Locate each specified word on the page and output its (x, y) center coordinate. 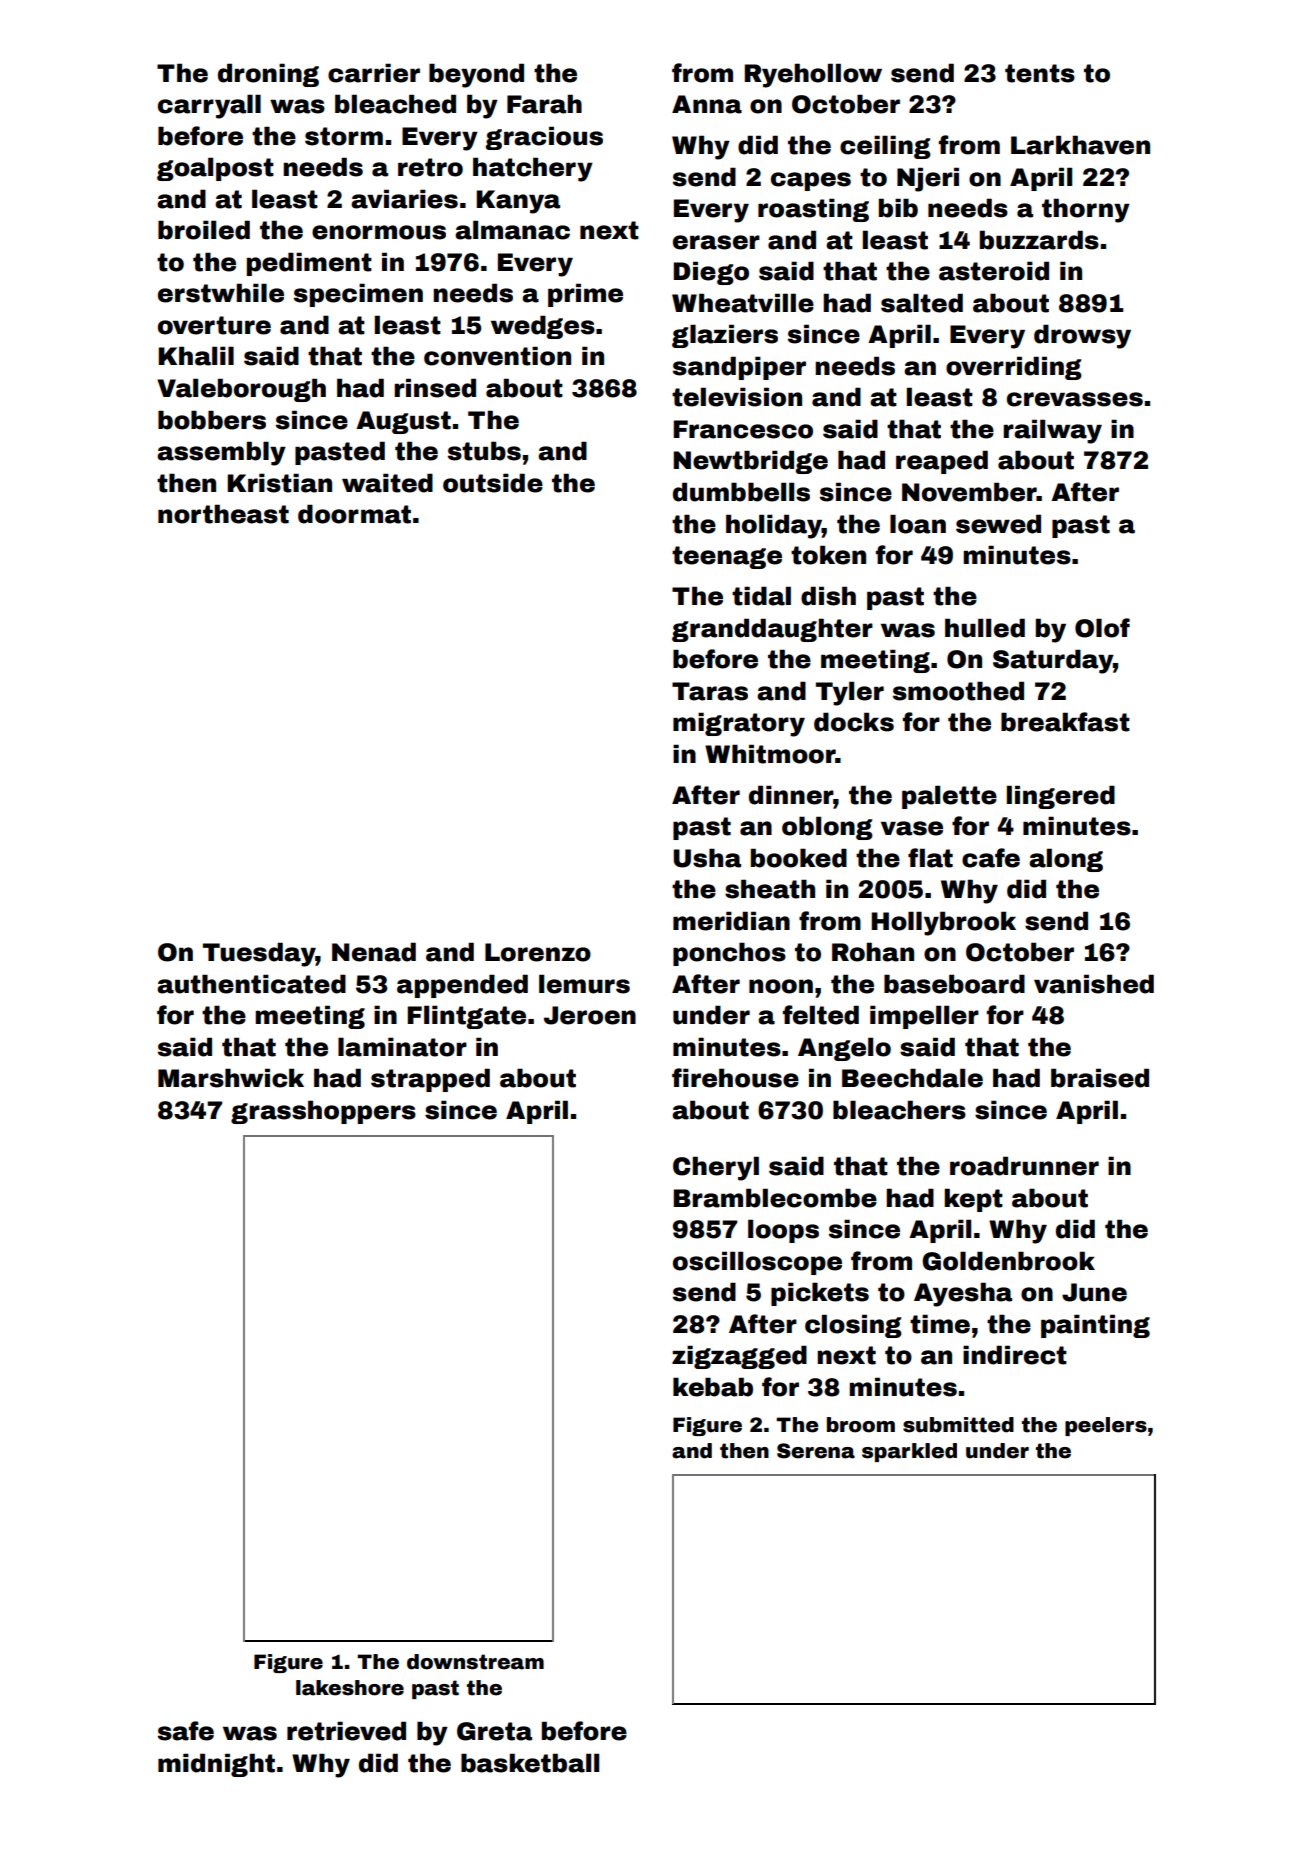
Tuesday (259, 954)
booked (799, 858)
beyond (476, 75)
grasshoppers (323, 1112)
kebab (713, 1387)
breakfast (1065, 722)
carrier (374, 73)
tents (1040, 73)
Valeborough (241, 390)
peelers (1106, 1426)
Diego (711, 273)
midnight (216, 1765)
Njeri (928, 179)
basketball (530, 1763)
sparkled (909, 1452)
